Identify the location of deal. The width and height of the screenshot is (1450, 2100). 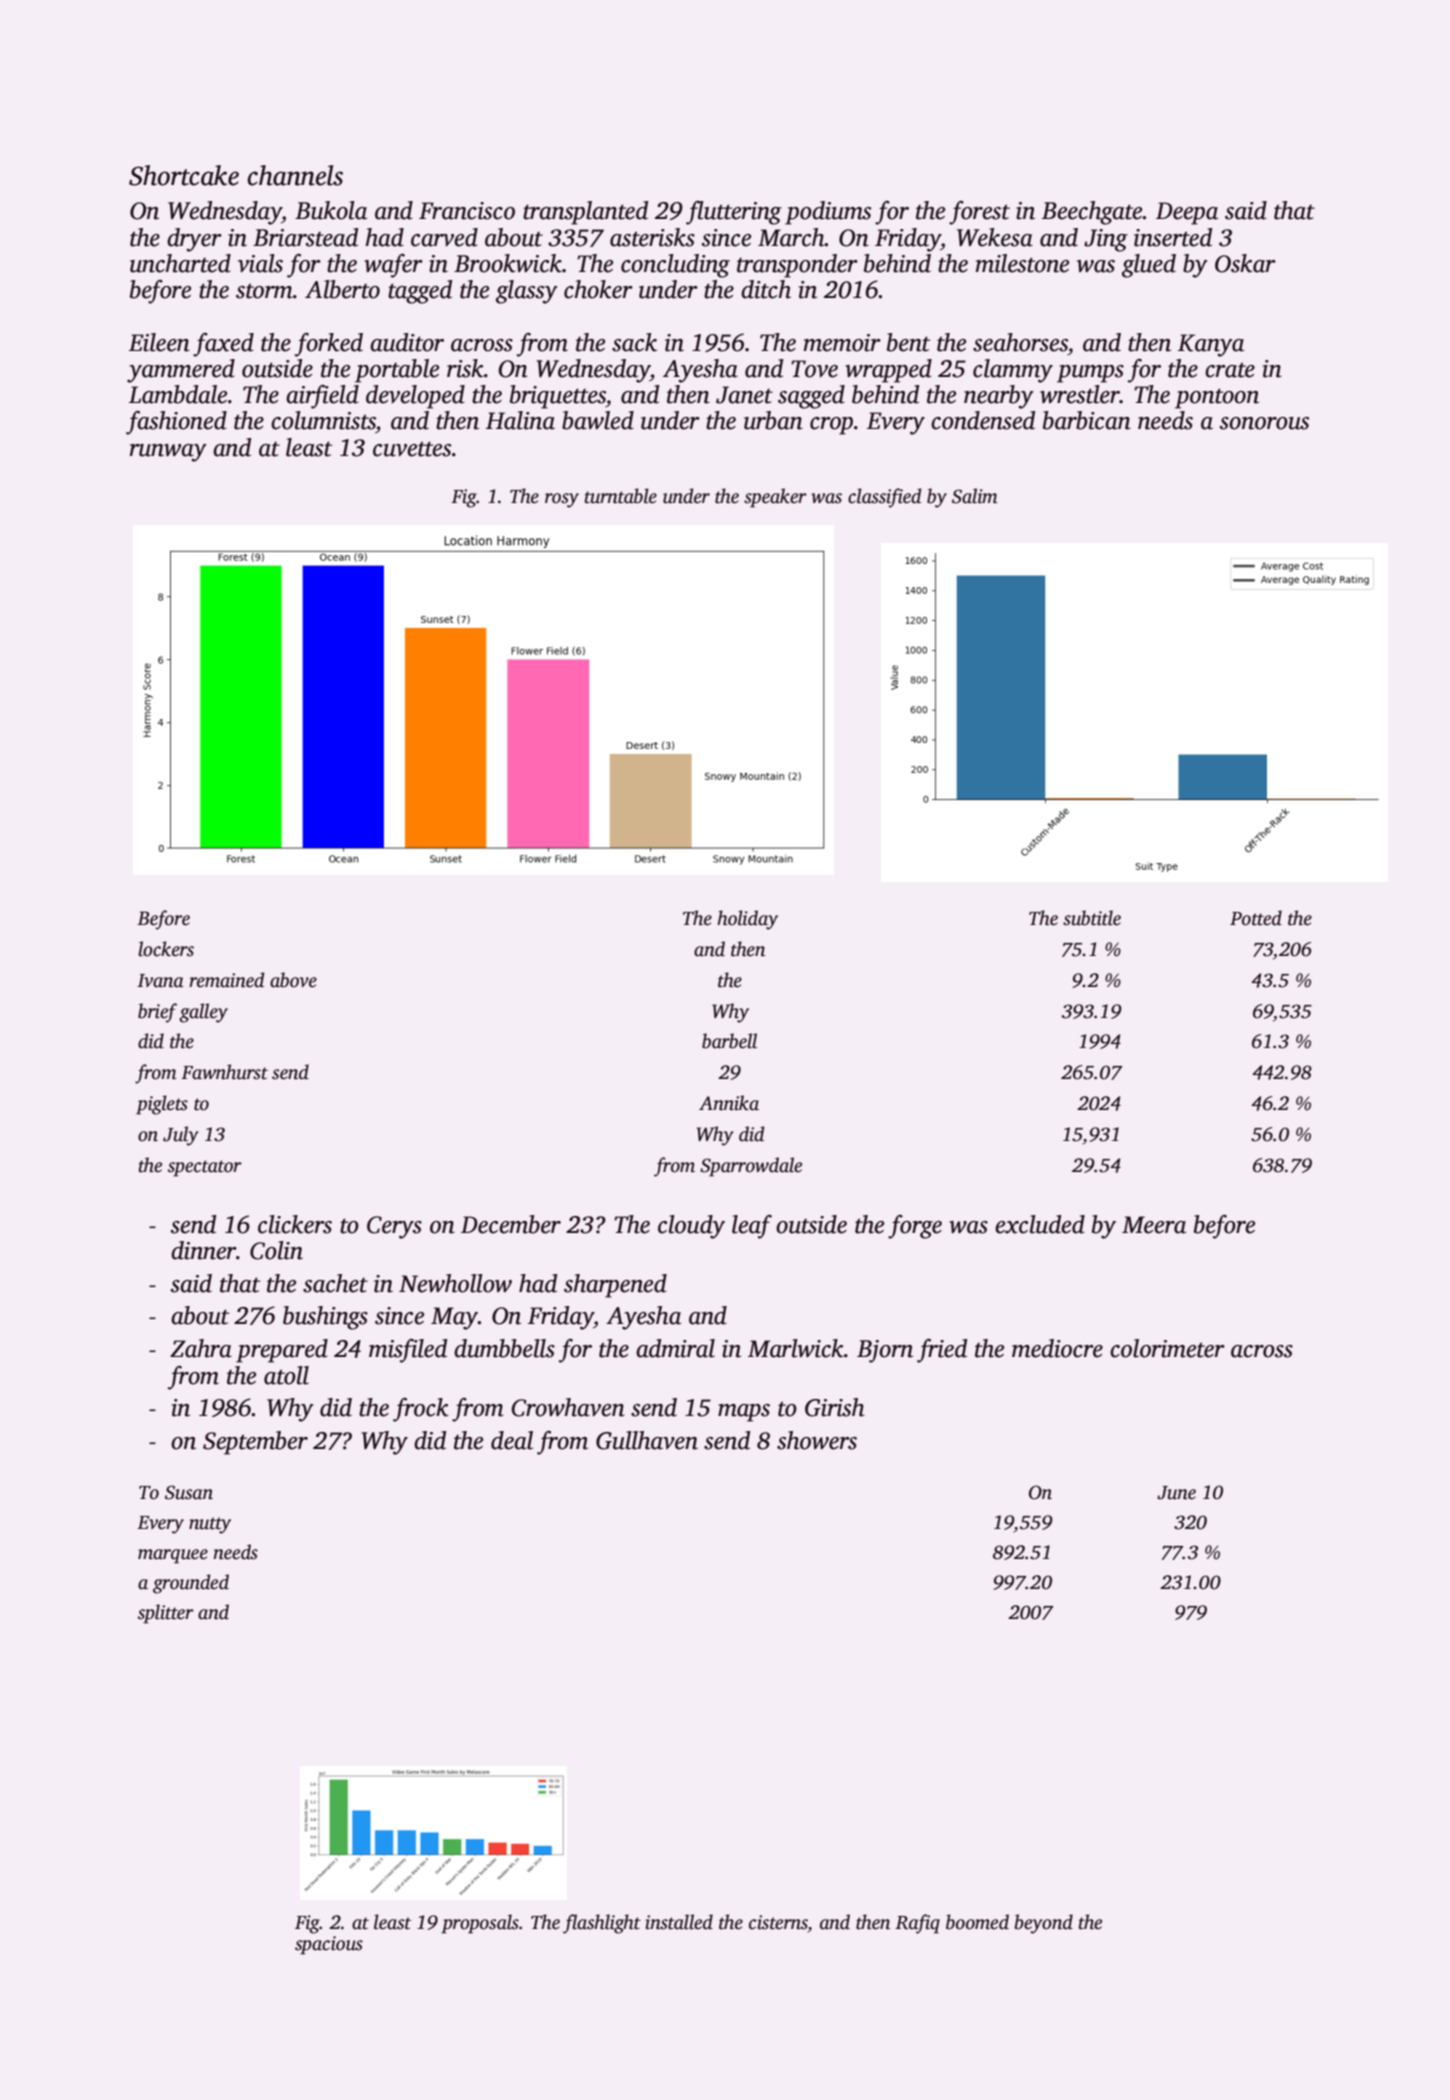
(512, 1440).
